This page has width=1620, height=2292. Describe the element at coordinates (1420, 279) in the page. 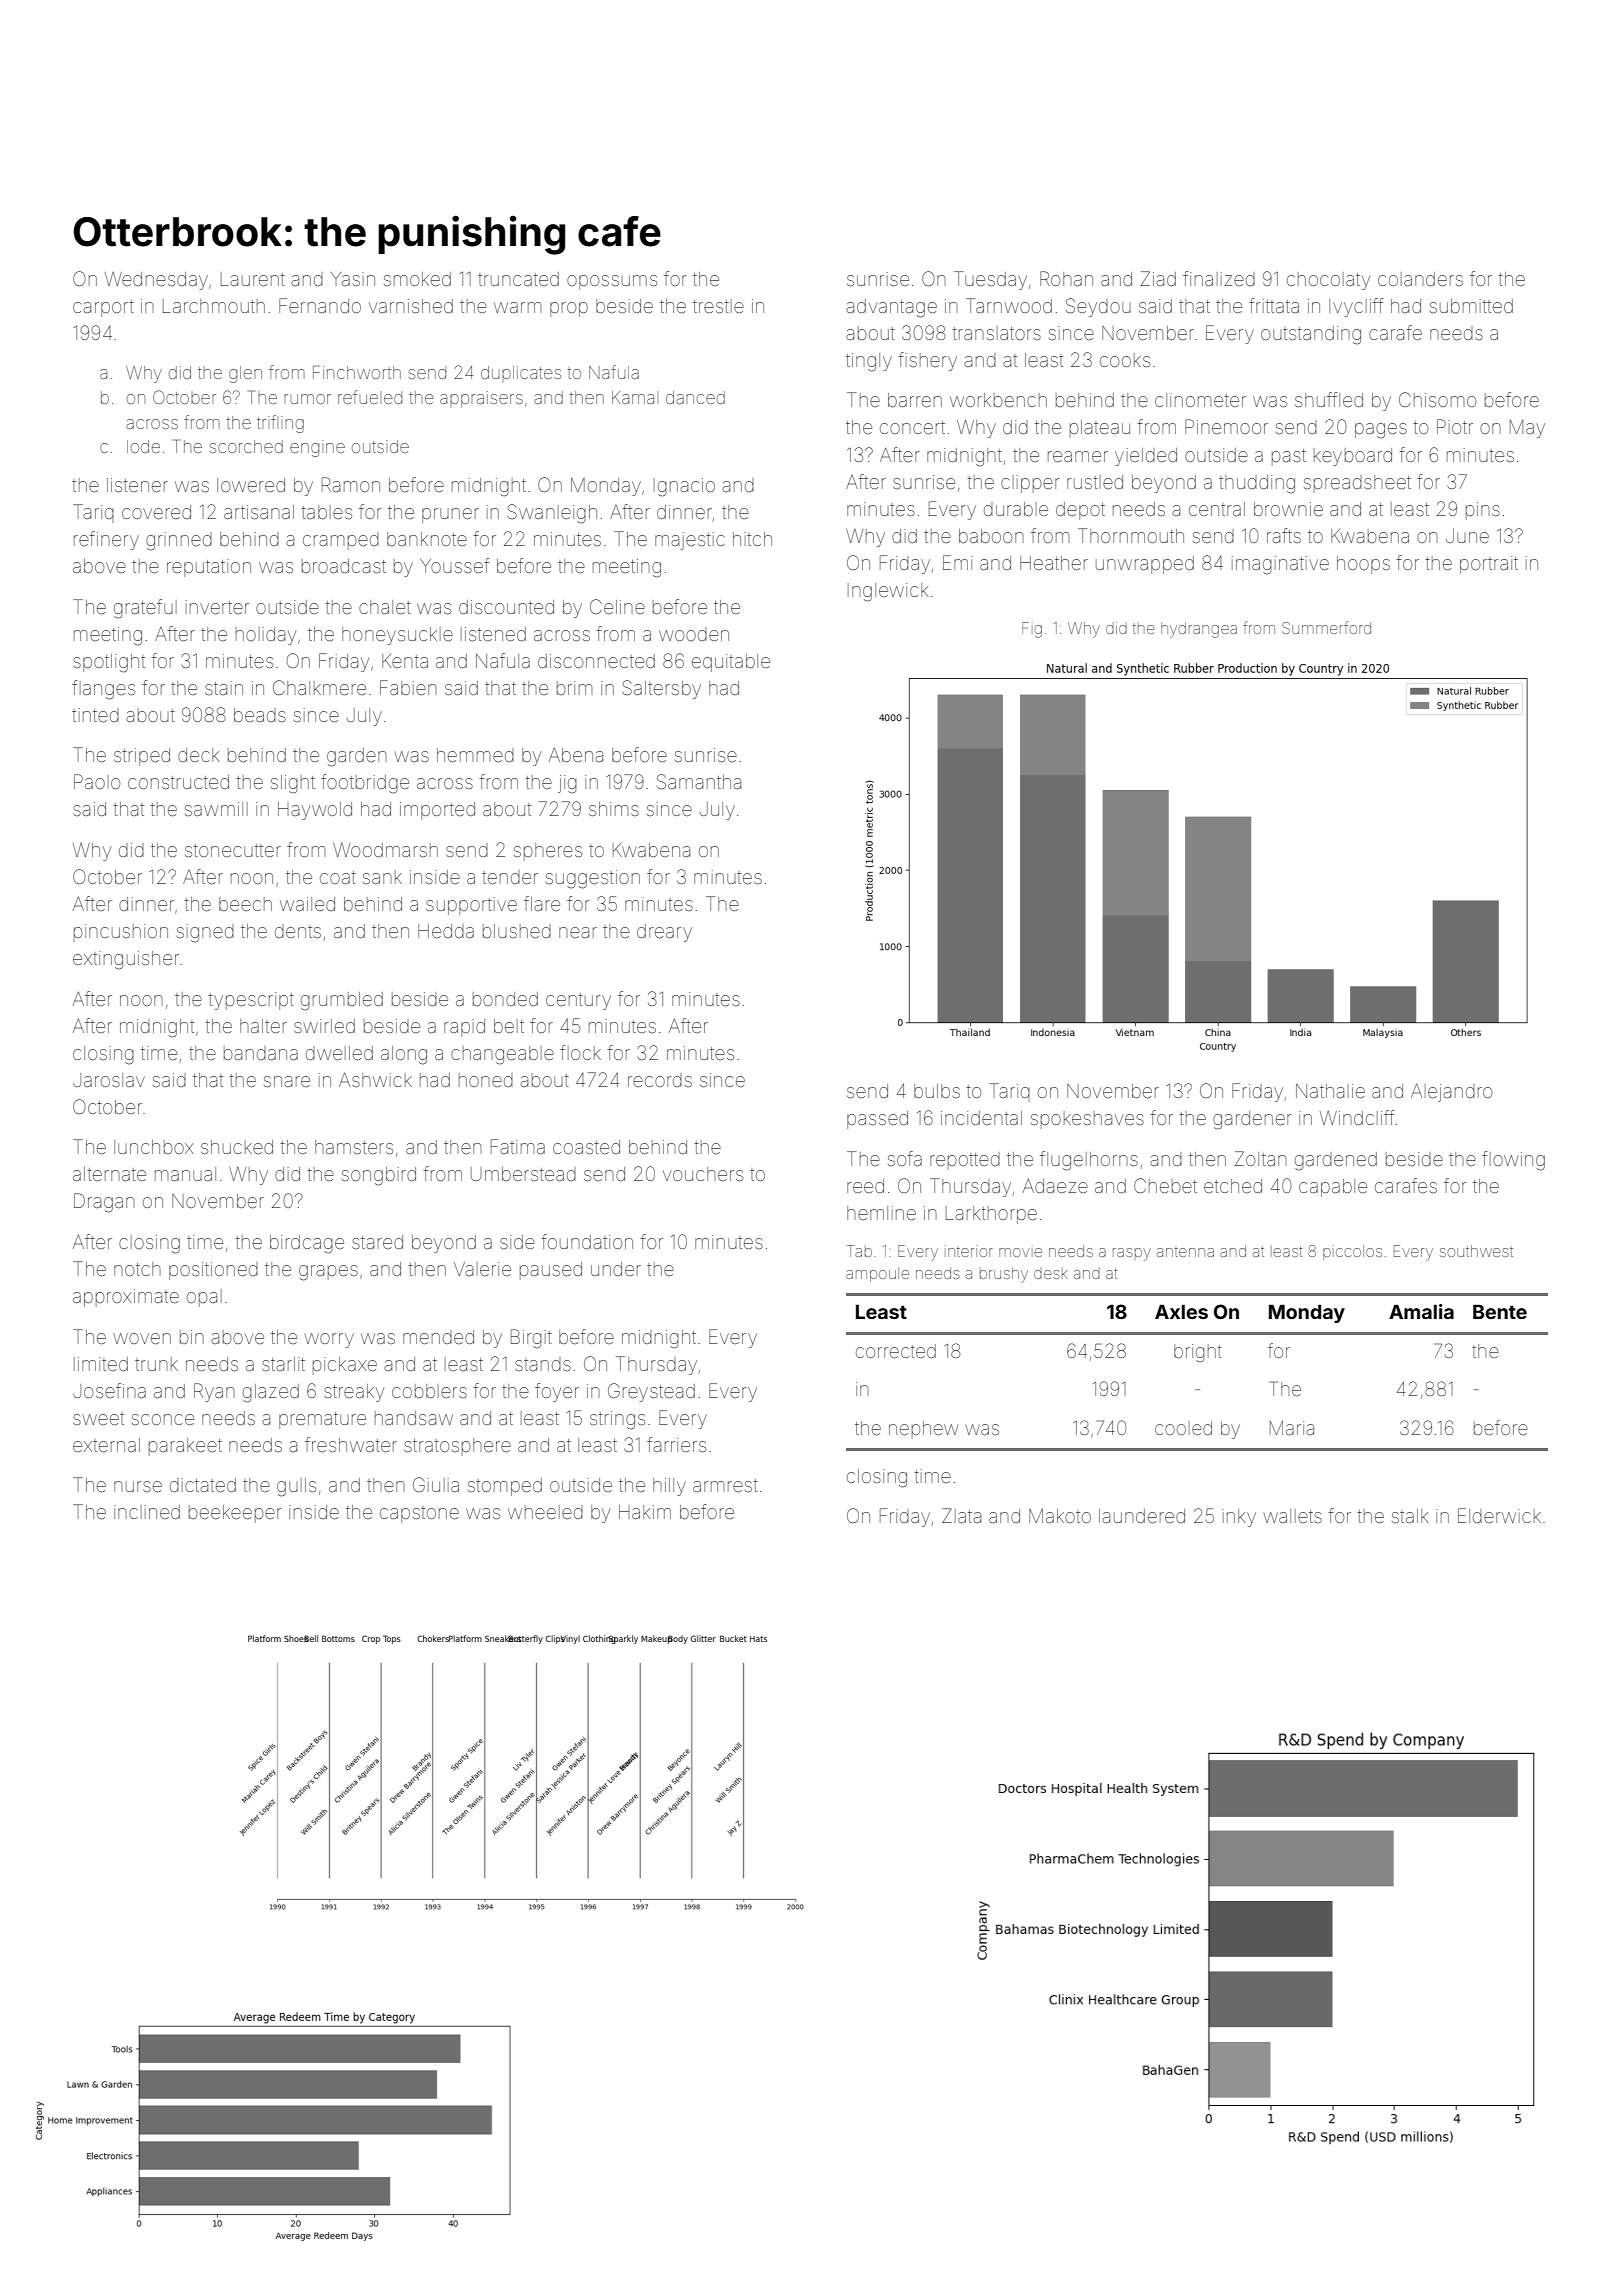

I see `colanders` at that location.
